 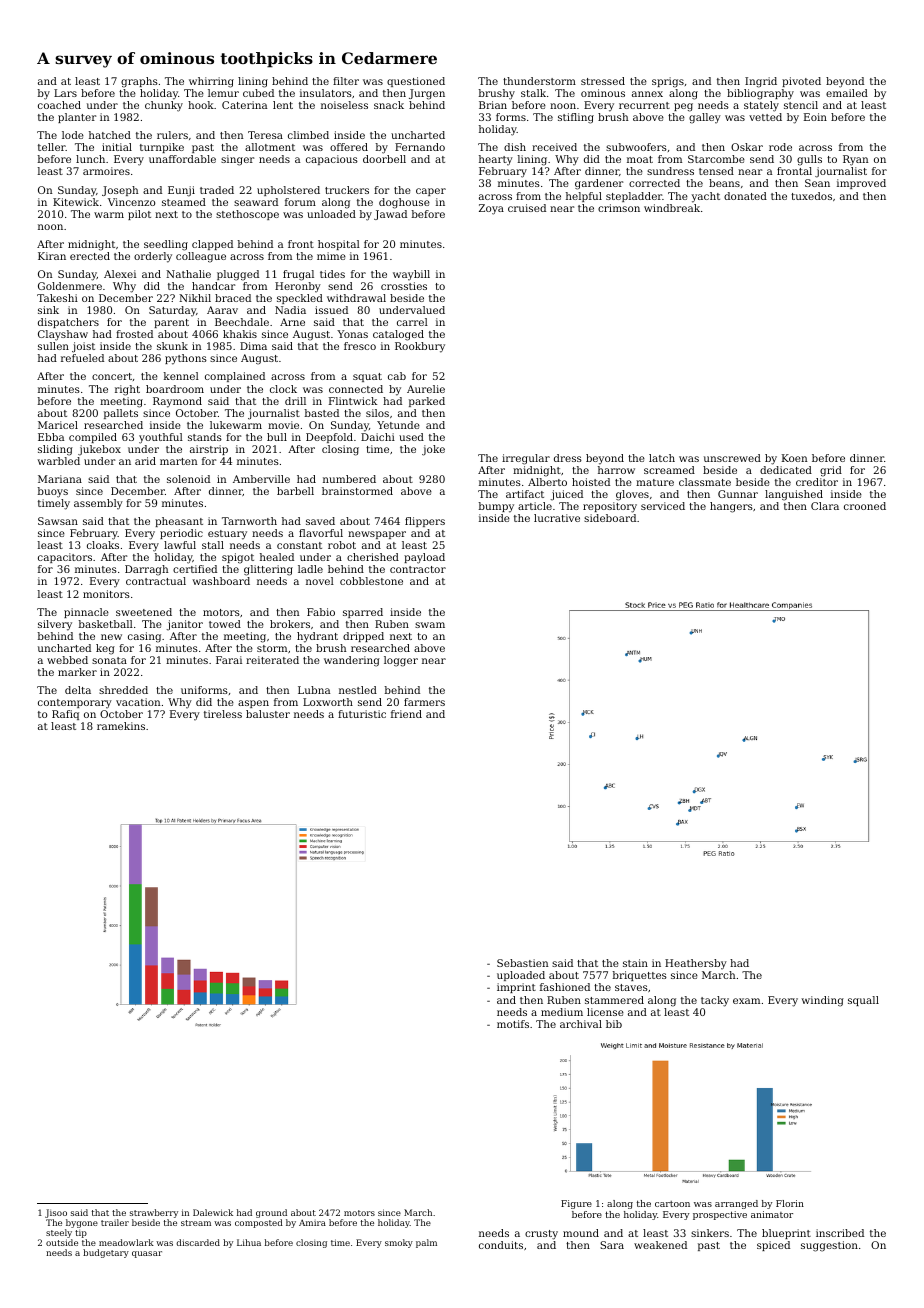 I want to click on pallets, so click(x=121, y=414).
